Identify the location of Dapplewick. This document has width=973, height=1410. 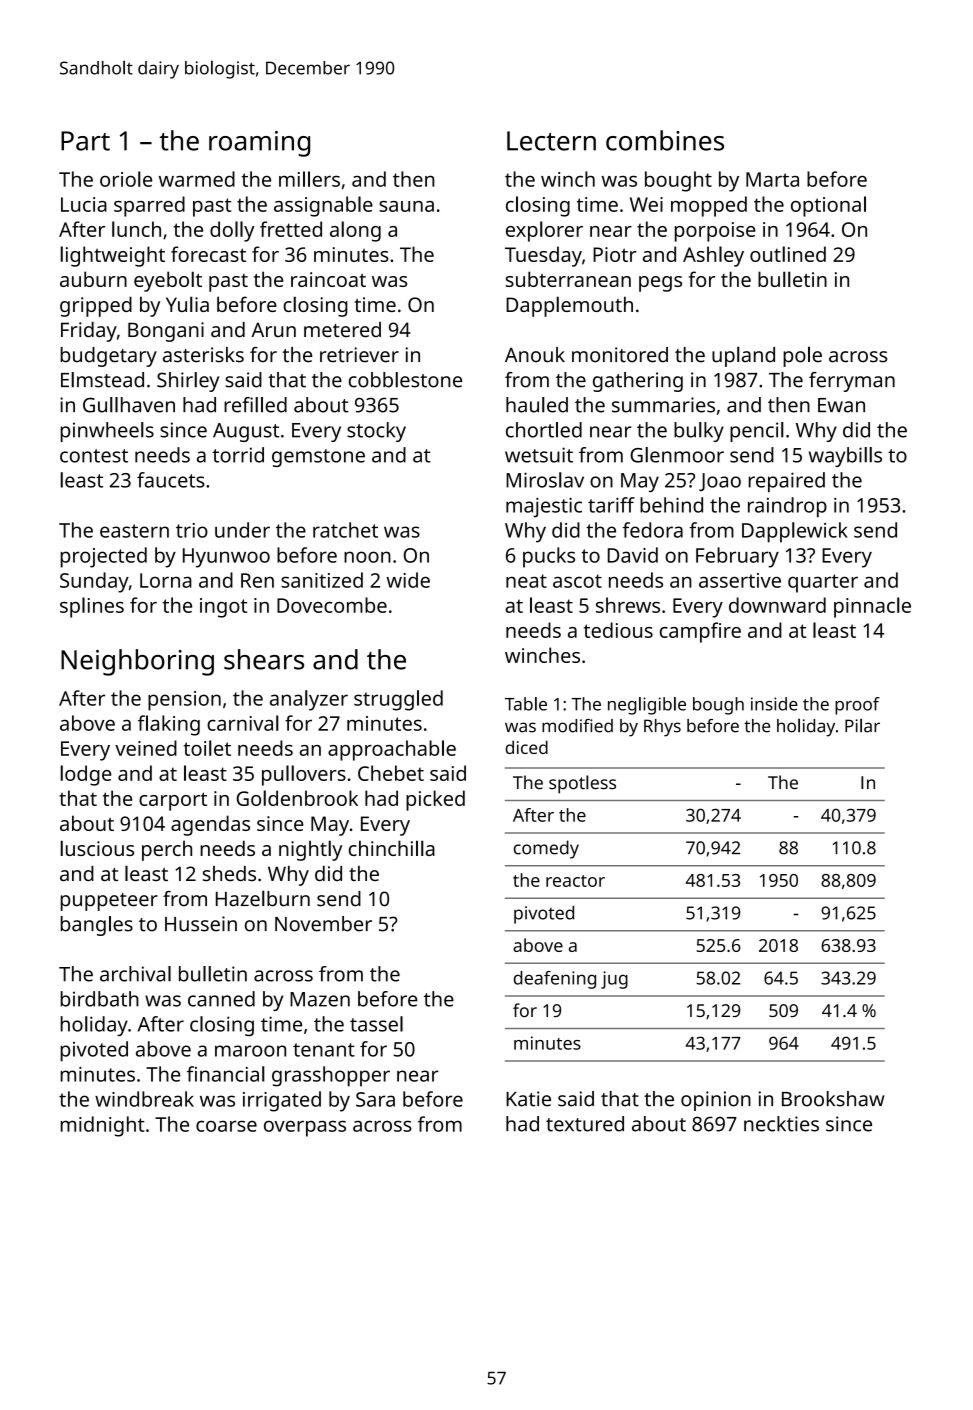
(795, 532).
